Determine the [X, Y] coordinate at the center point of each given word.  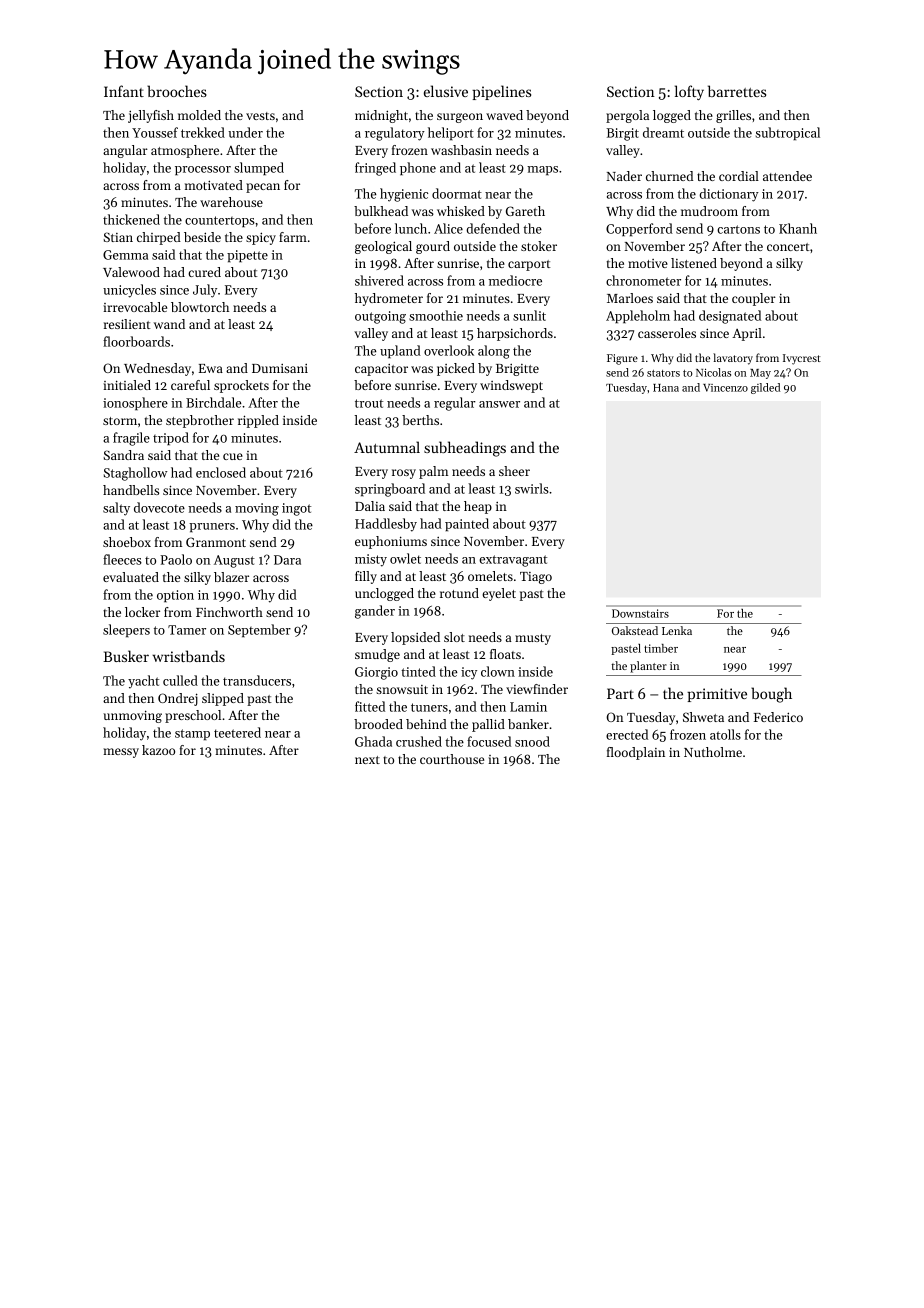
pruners [212, 527]
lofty [689, 92]
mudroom [709, 211]
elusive [446, 91]
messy [121, 753]
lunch [411, 228]
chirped [159, 238]
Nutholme [713, 752]
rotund [459, 593]
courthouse [452, 759]
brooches [177, 91]
